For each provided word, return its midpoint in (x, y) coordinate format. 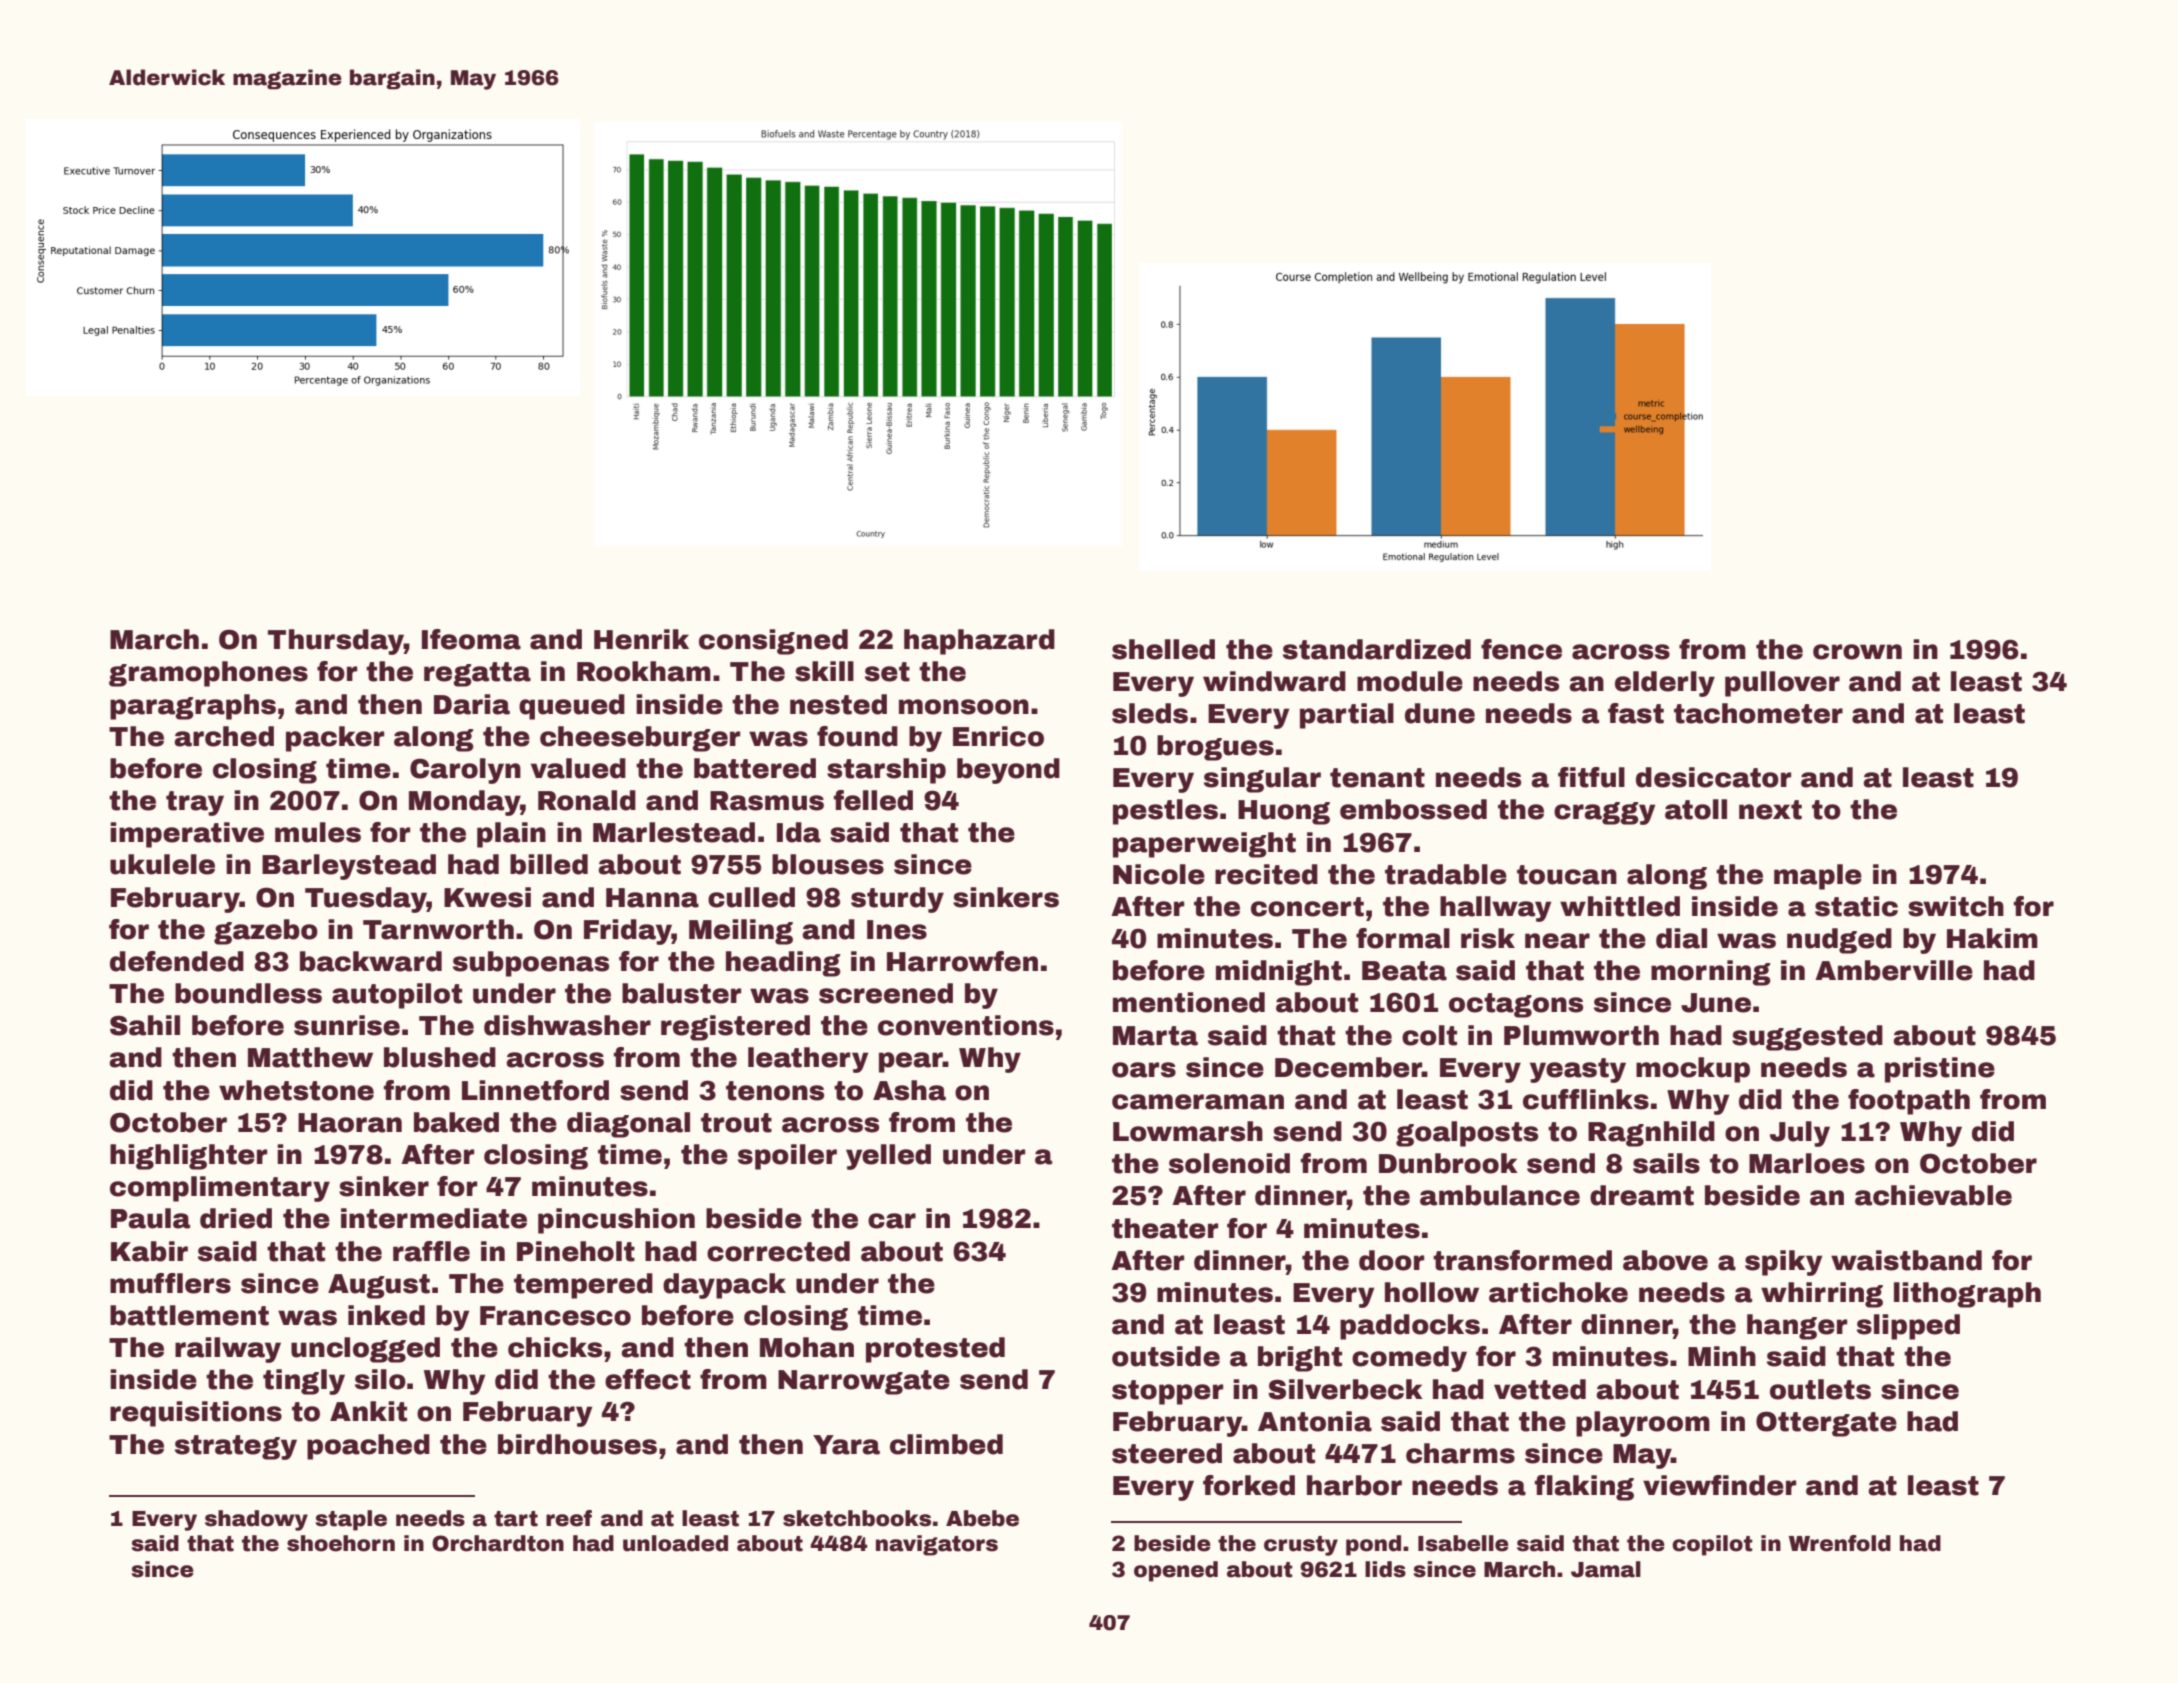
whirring (1822, 1295)
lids (1385, 1569)
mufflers (170, 1283)
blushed (440, 1057)
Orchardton (498, 1543)
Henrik (641, 639)
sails (1666, 1163)
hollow (1432, 1292)
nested (838, 704)
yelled (888, 1157)
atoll (1696, 809)
